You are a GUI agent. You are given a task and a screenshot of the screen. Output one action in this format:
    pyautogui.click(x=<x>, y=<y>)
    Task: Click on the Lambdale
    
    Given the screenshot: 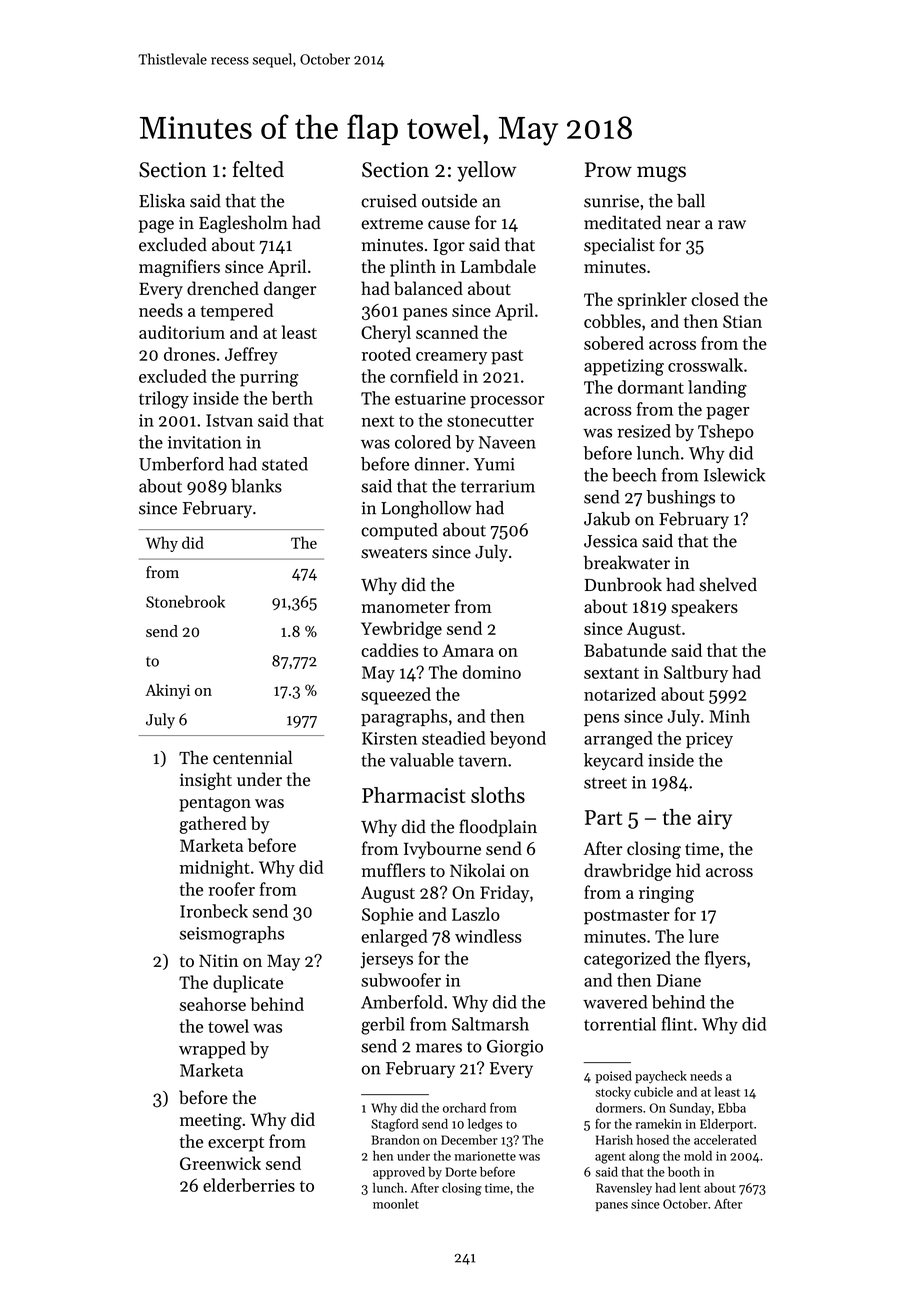 What is the action you would take?
    pyautogui.click(x=498, y=266)
